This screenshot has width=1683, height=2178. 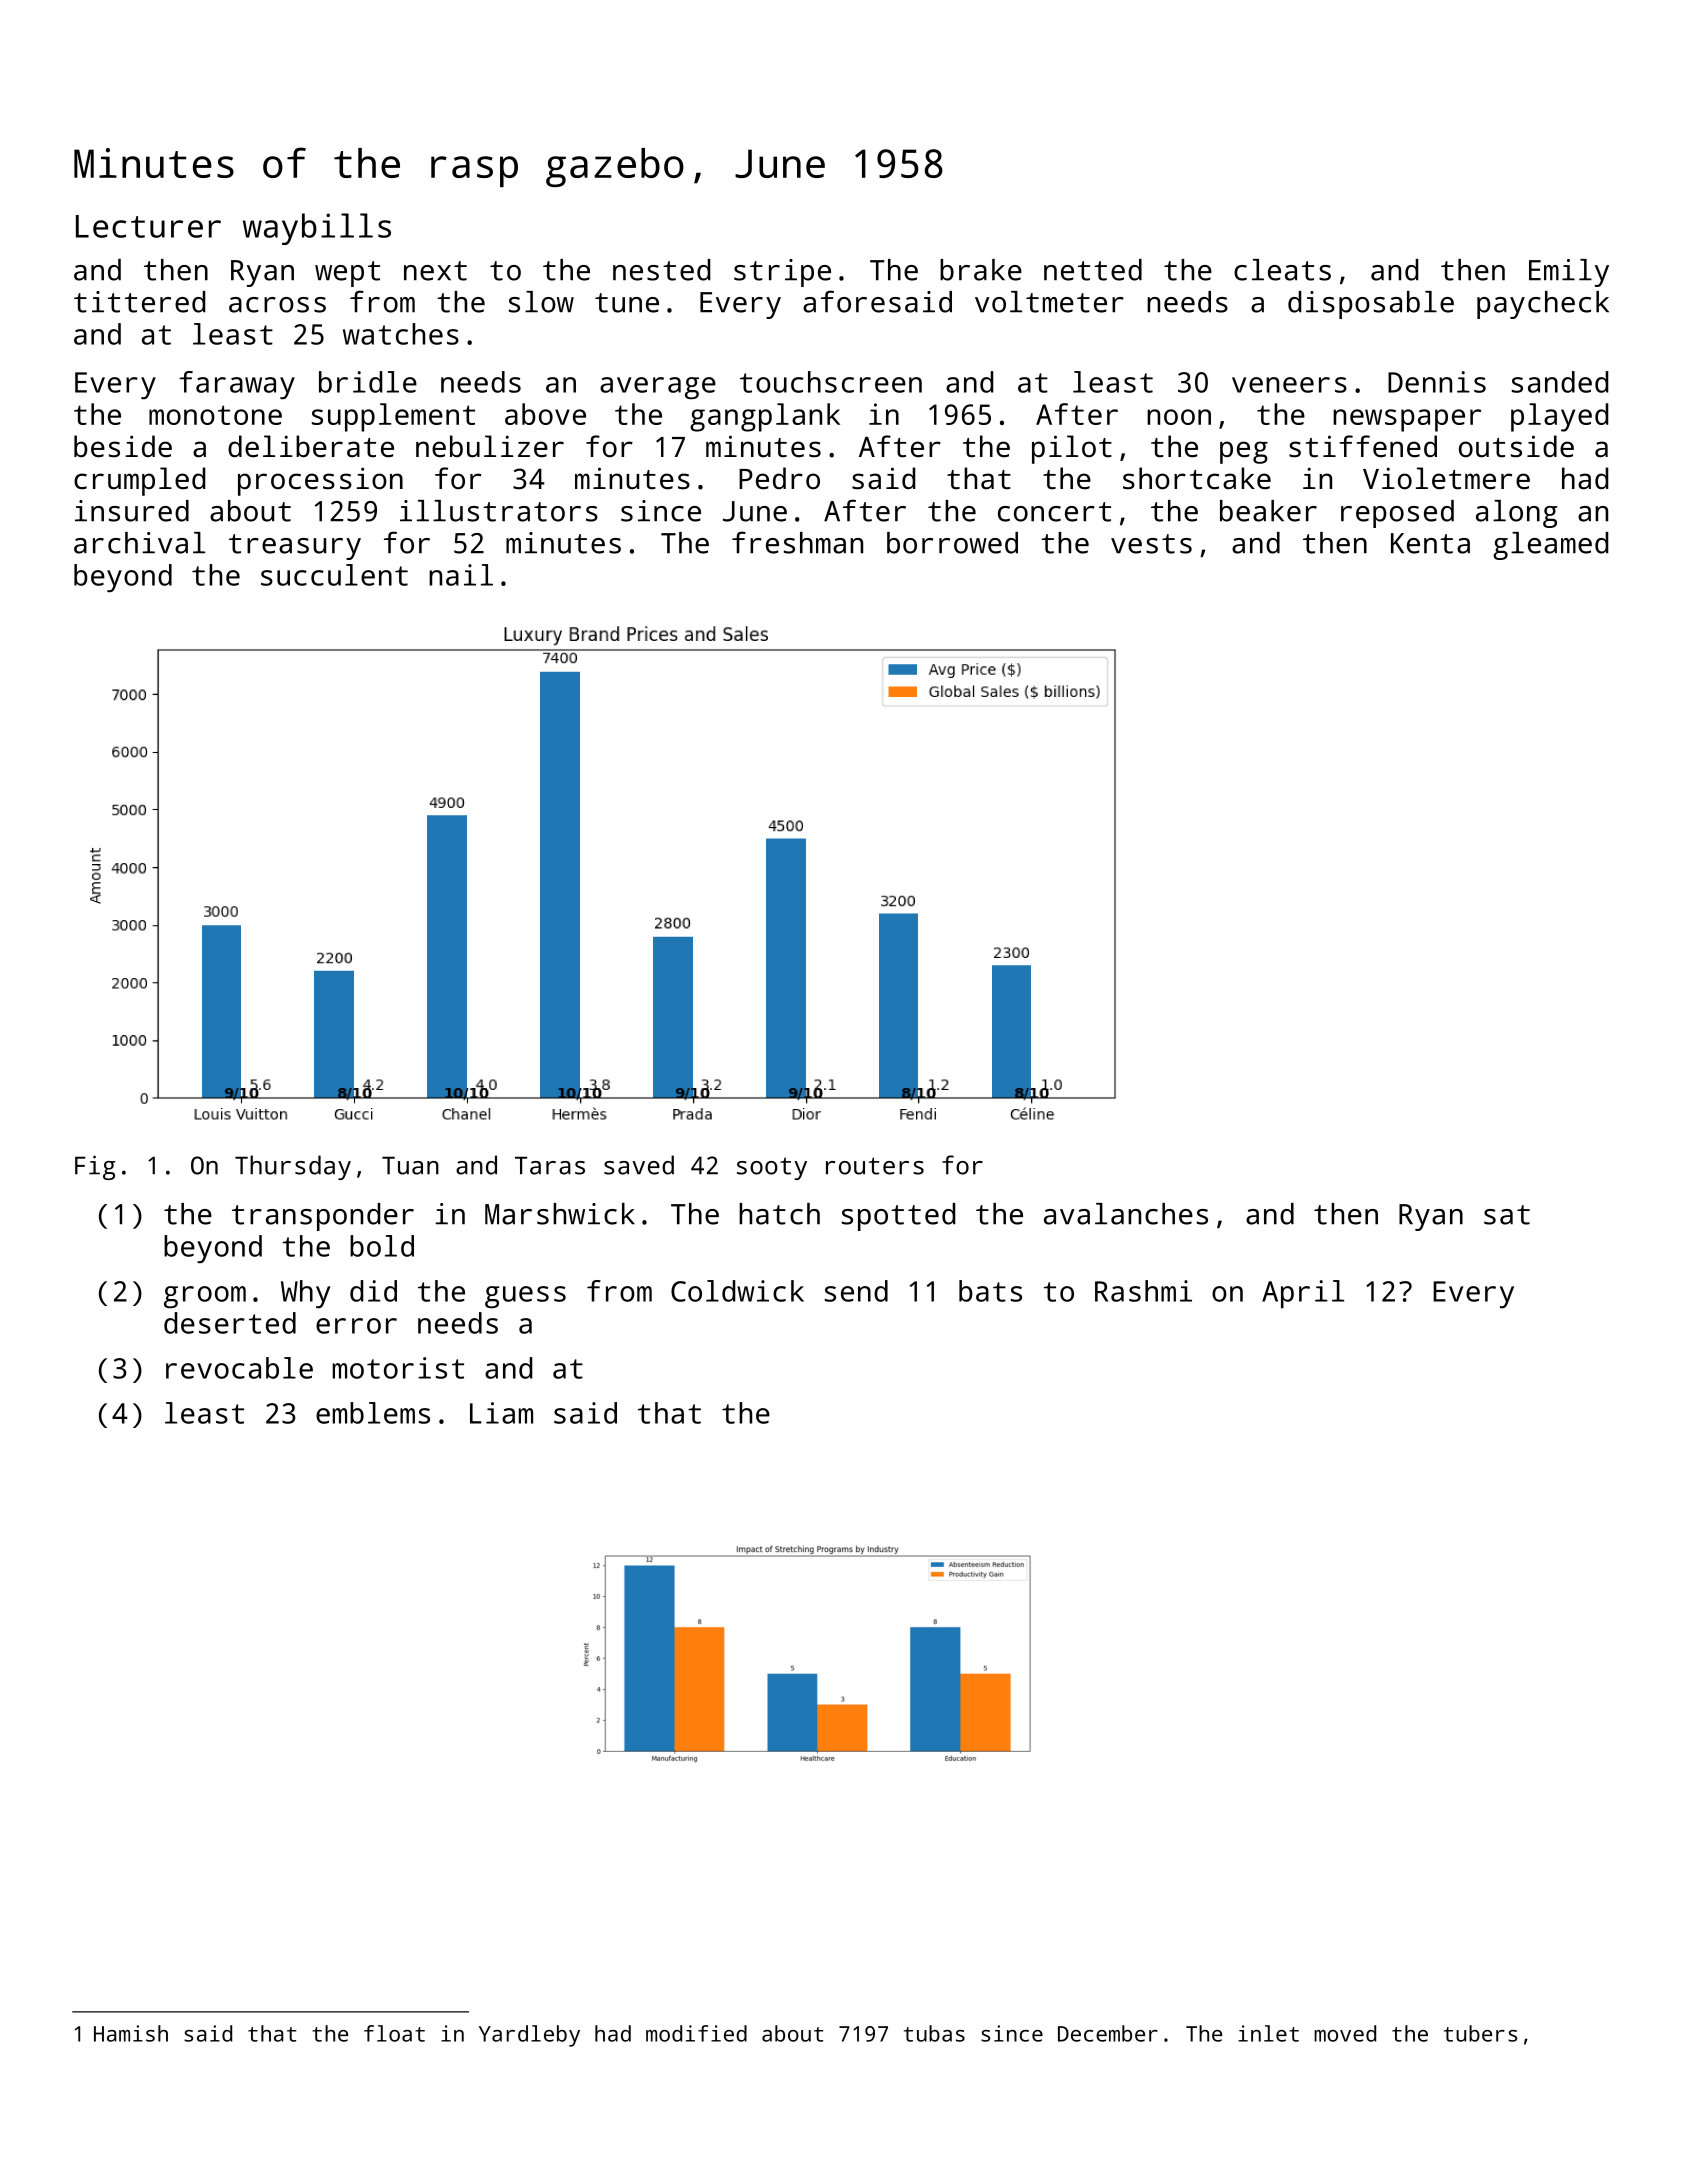 I want to click on tubers, so click(x=1480, y=2033).
